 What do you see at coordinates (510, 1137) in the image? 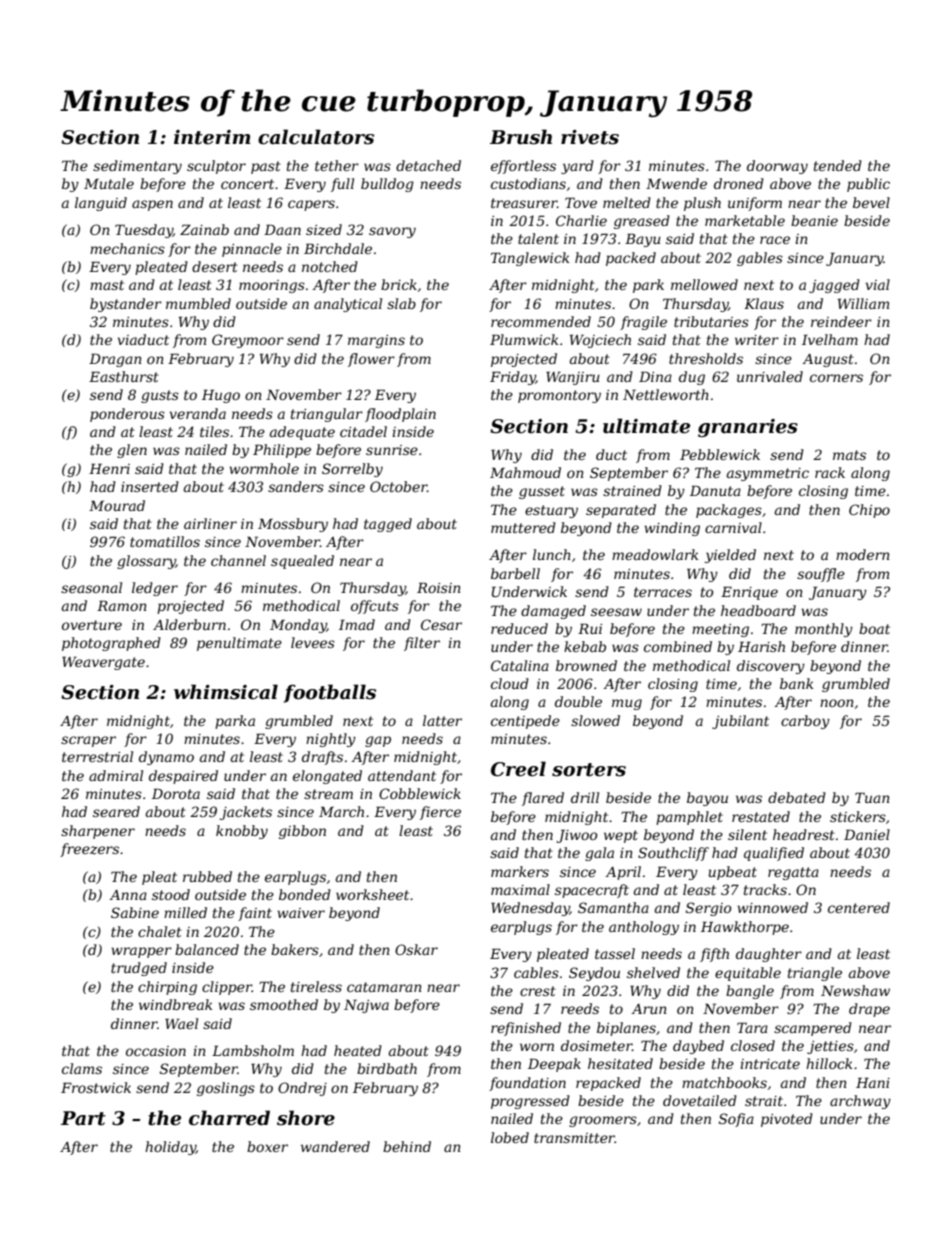
I see `lobed` at bounding box center [510, 1137].
